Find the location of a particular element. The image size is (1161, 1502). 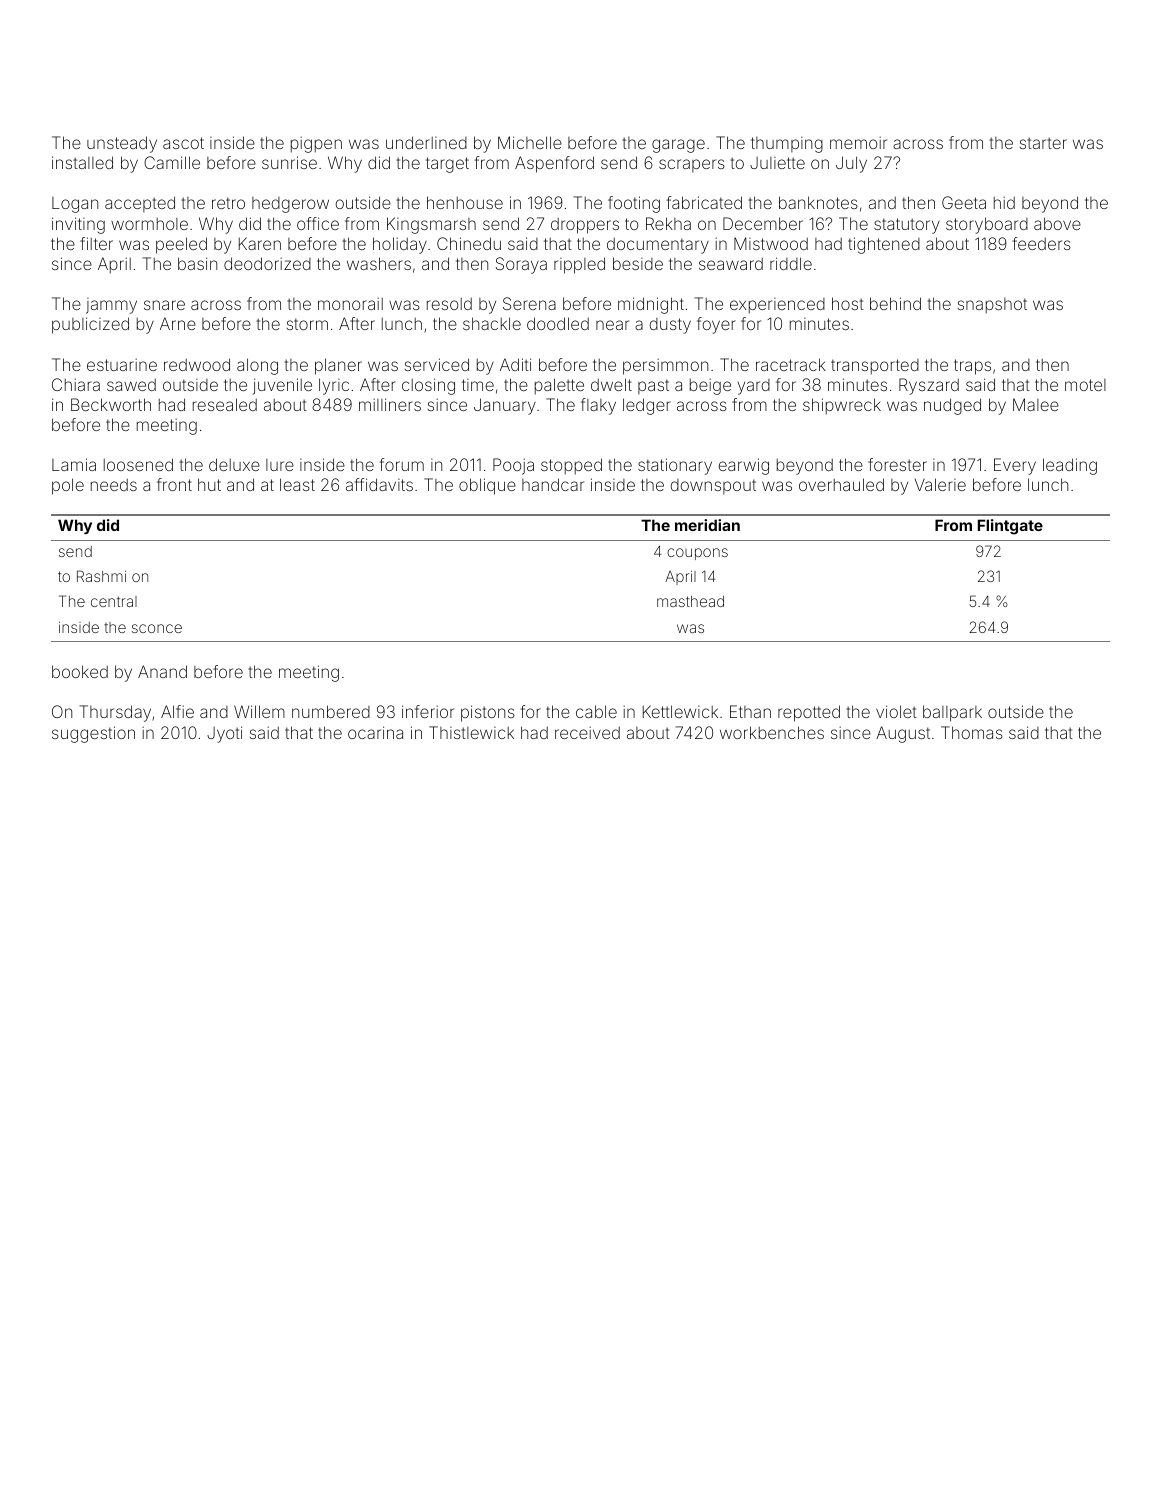

traps is located at coordinates (972, 367).
